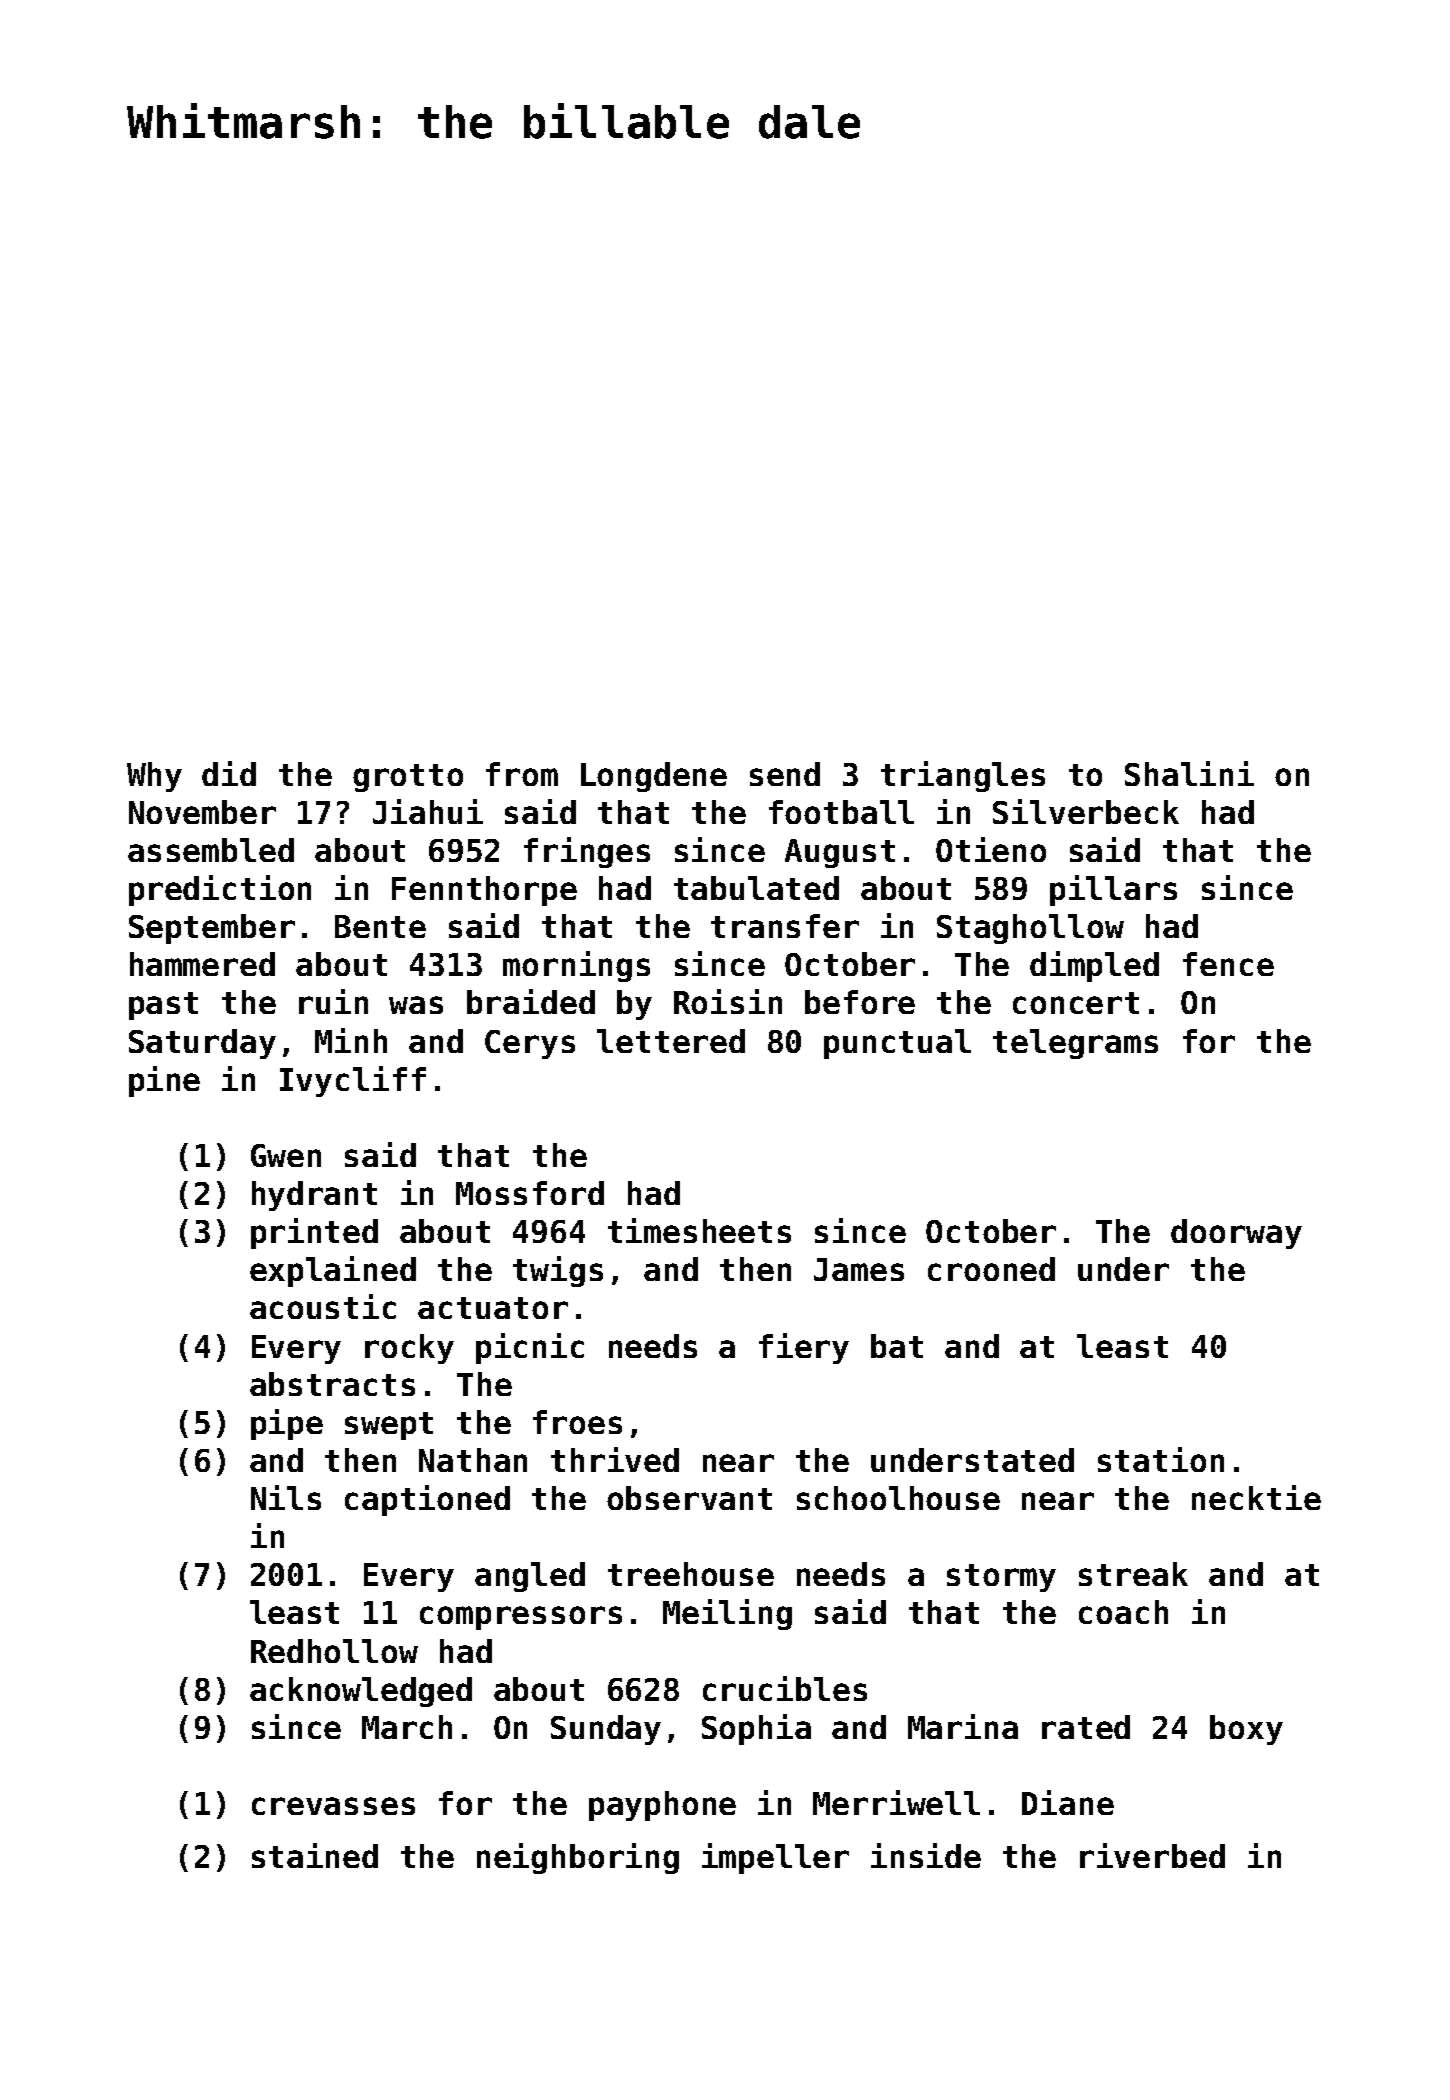 Image resolution: width=1450 pixels, height=2100 pixels. What do you see at coordinates (314, 1233) in the image?
I see `printed` at bounding box center [314, 1233].
